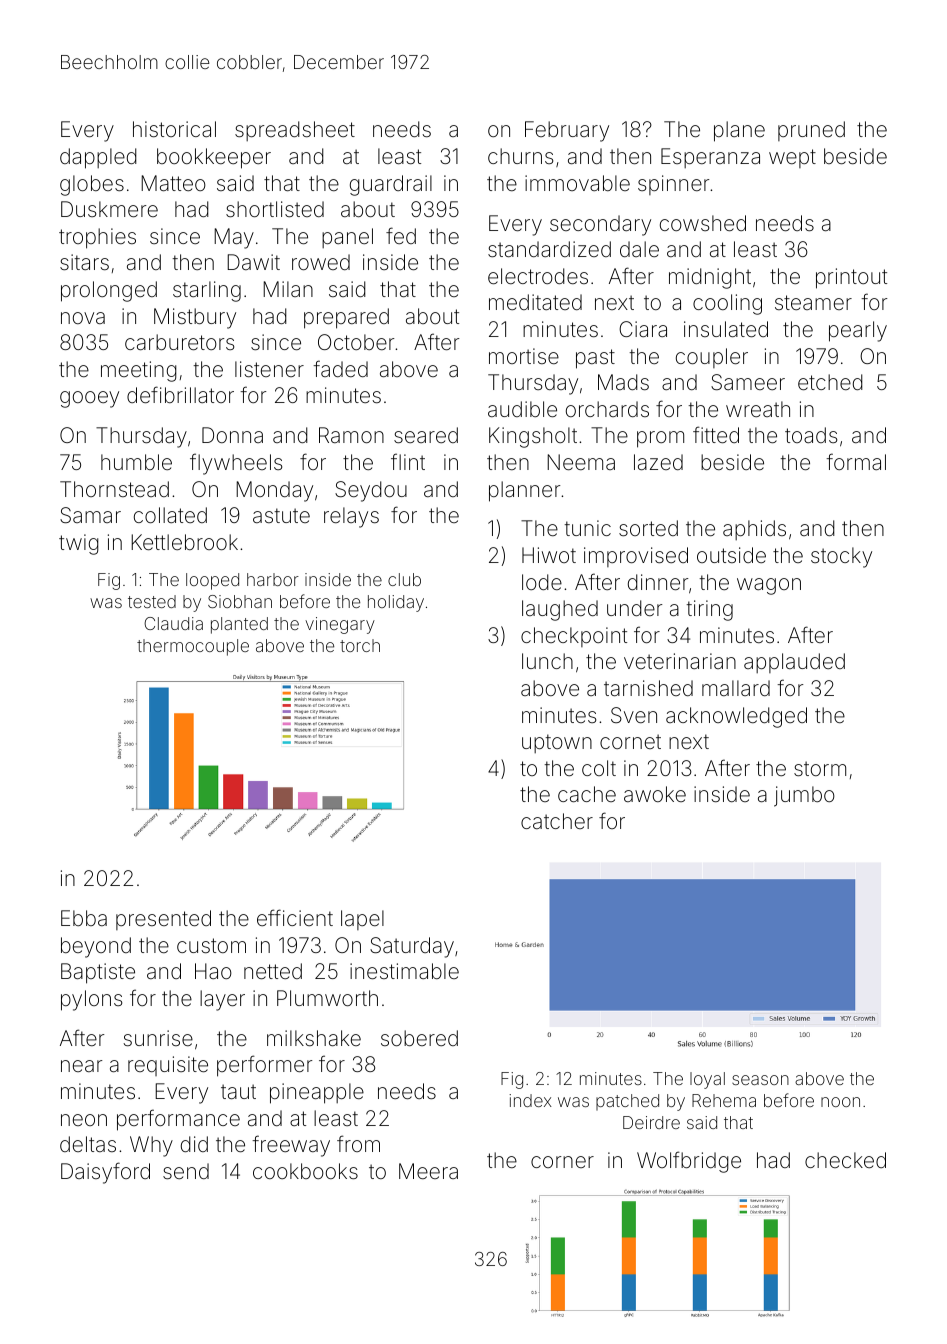  What do you see at coordinates (214, 158) in the page?
I see `bookkeeper` at bounding box center [214, 158].
